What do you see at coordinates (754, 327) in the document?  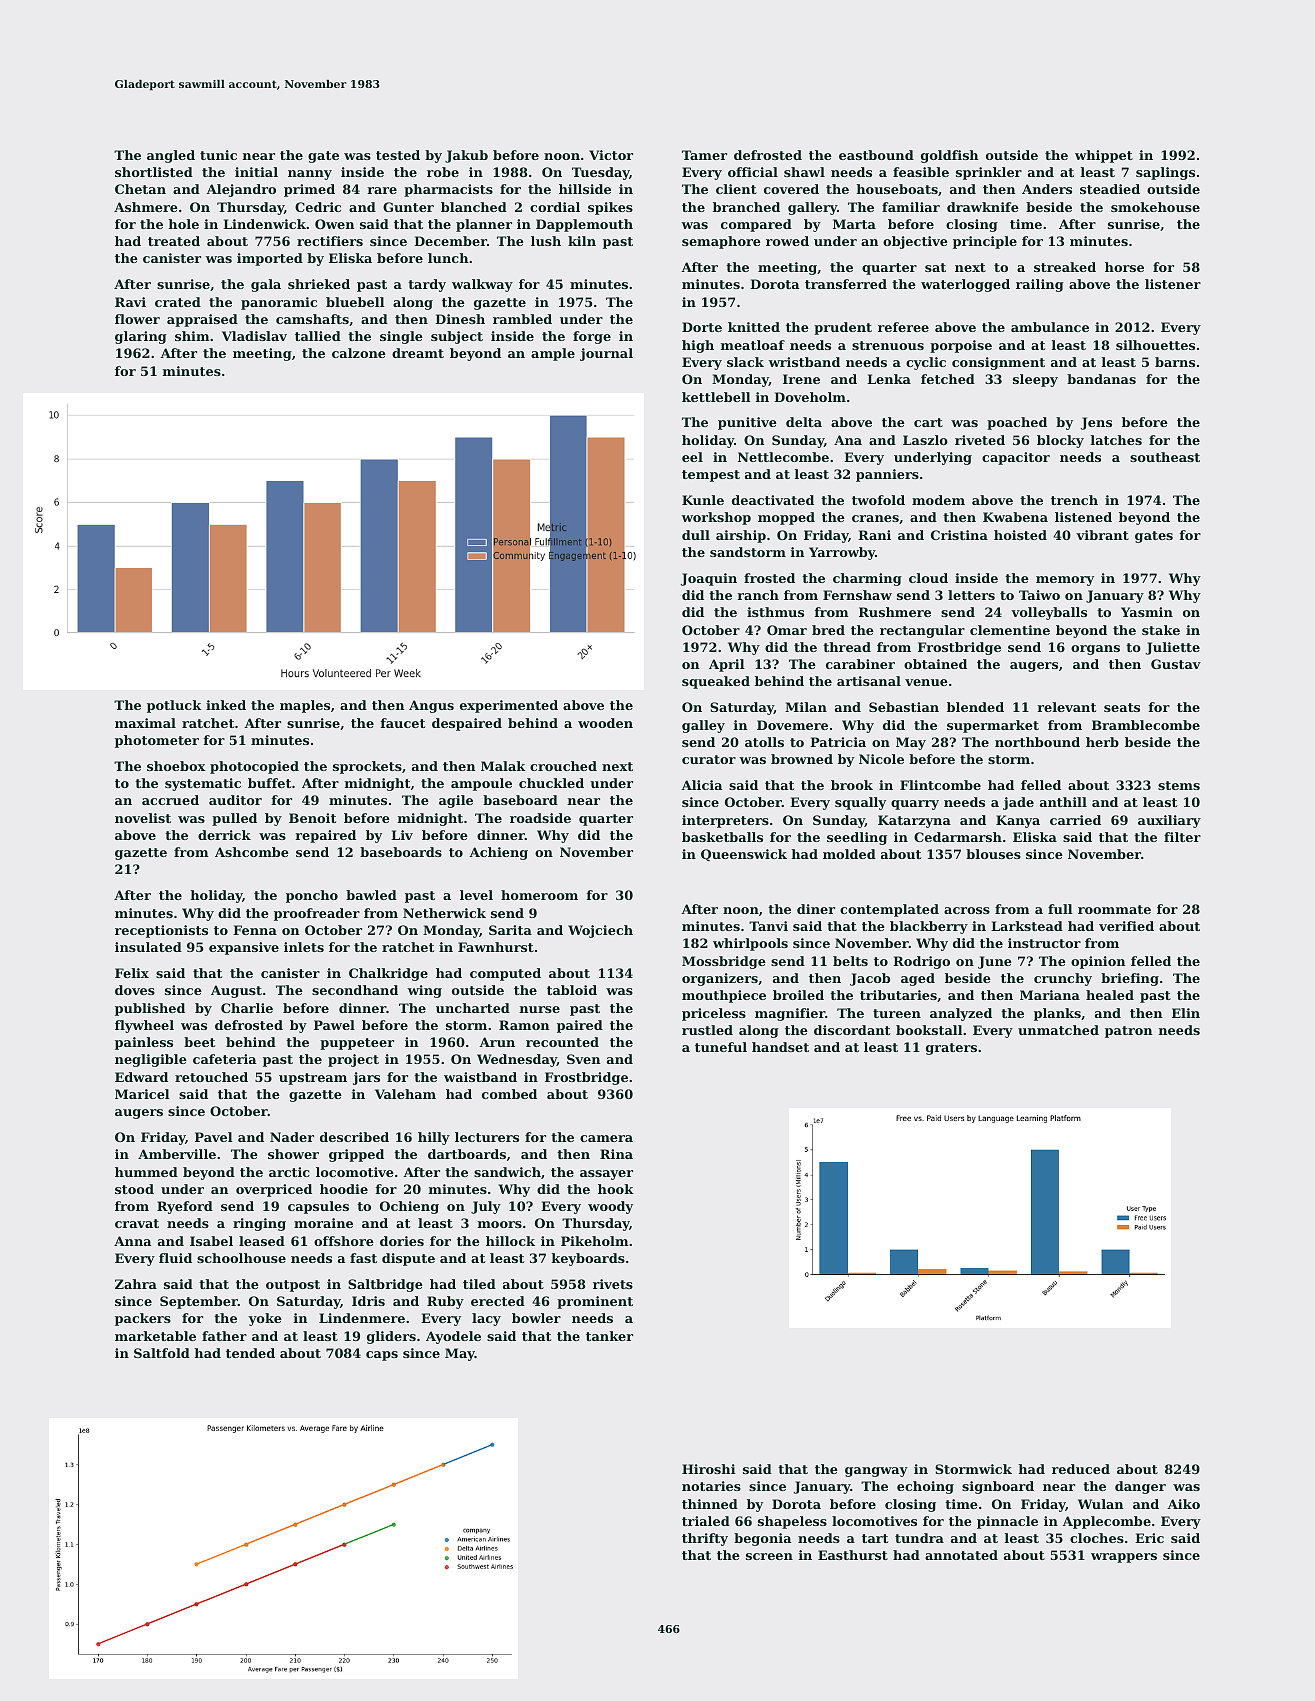 I see `knitted` at bounding box center [754, 327].
